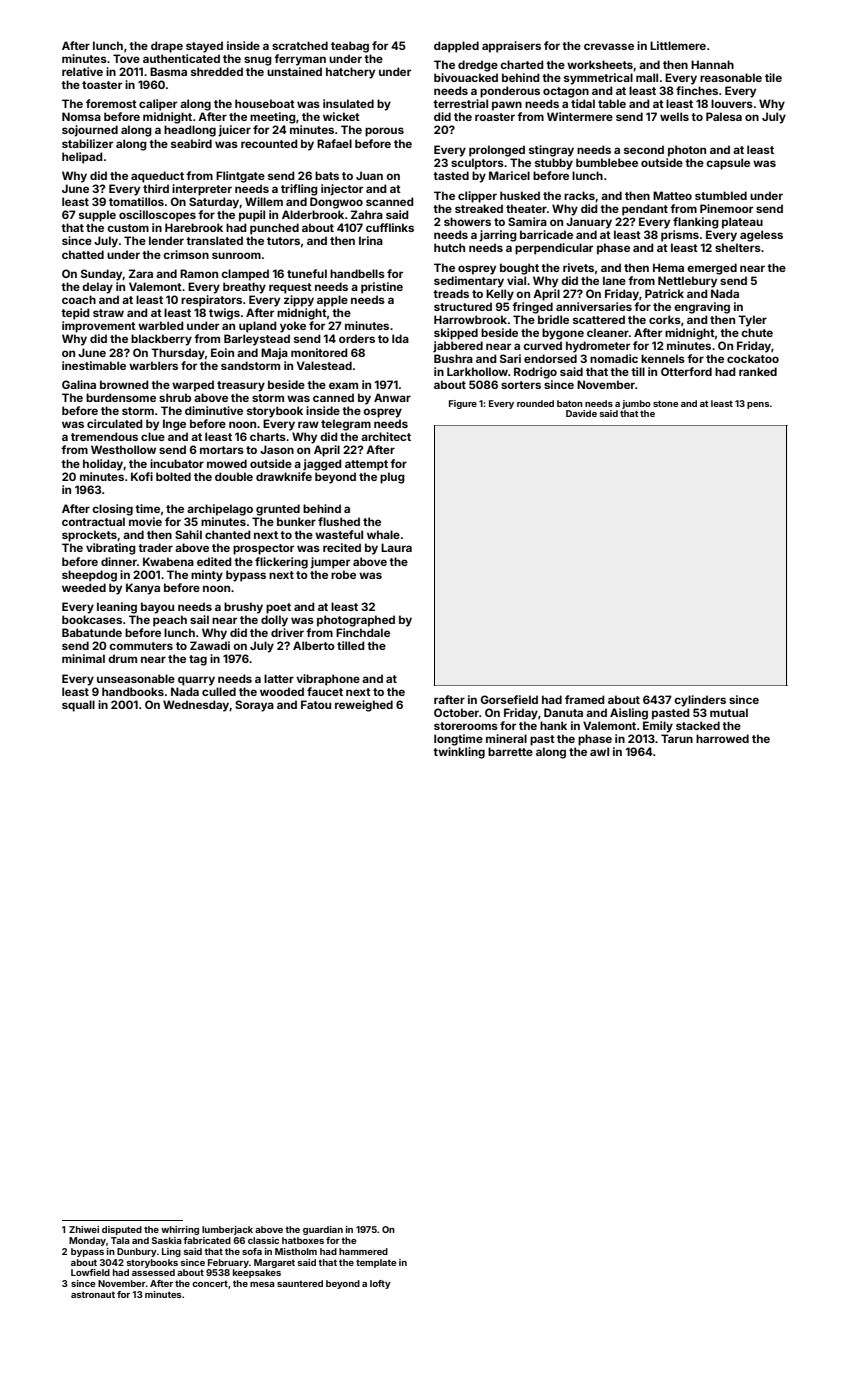 This screenshot has height=1400, width=849. Describe the element at coordinates (773, 77) in the screenshot. I see `tile` at that location.
